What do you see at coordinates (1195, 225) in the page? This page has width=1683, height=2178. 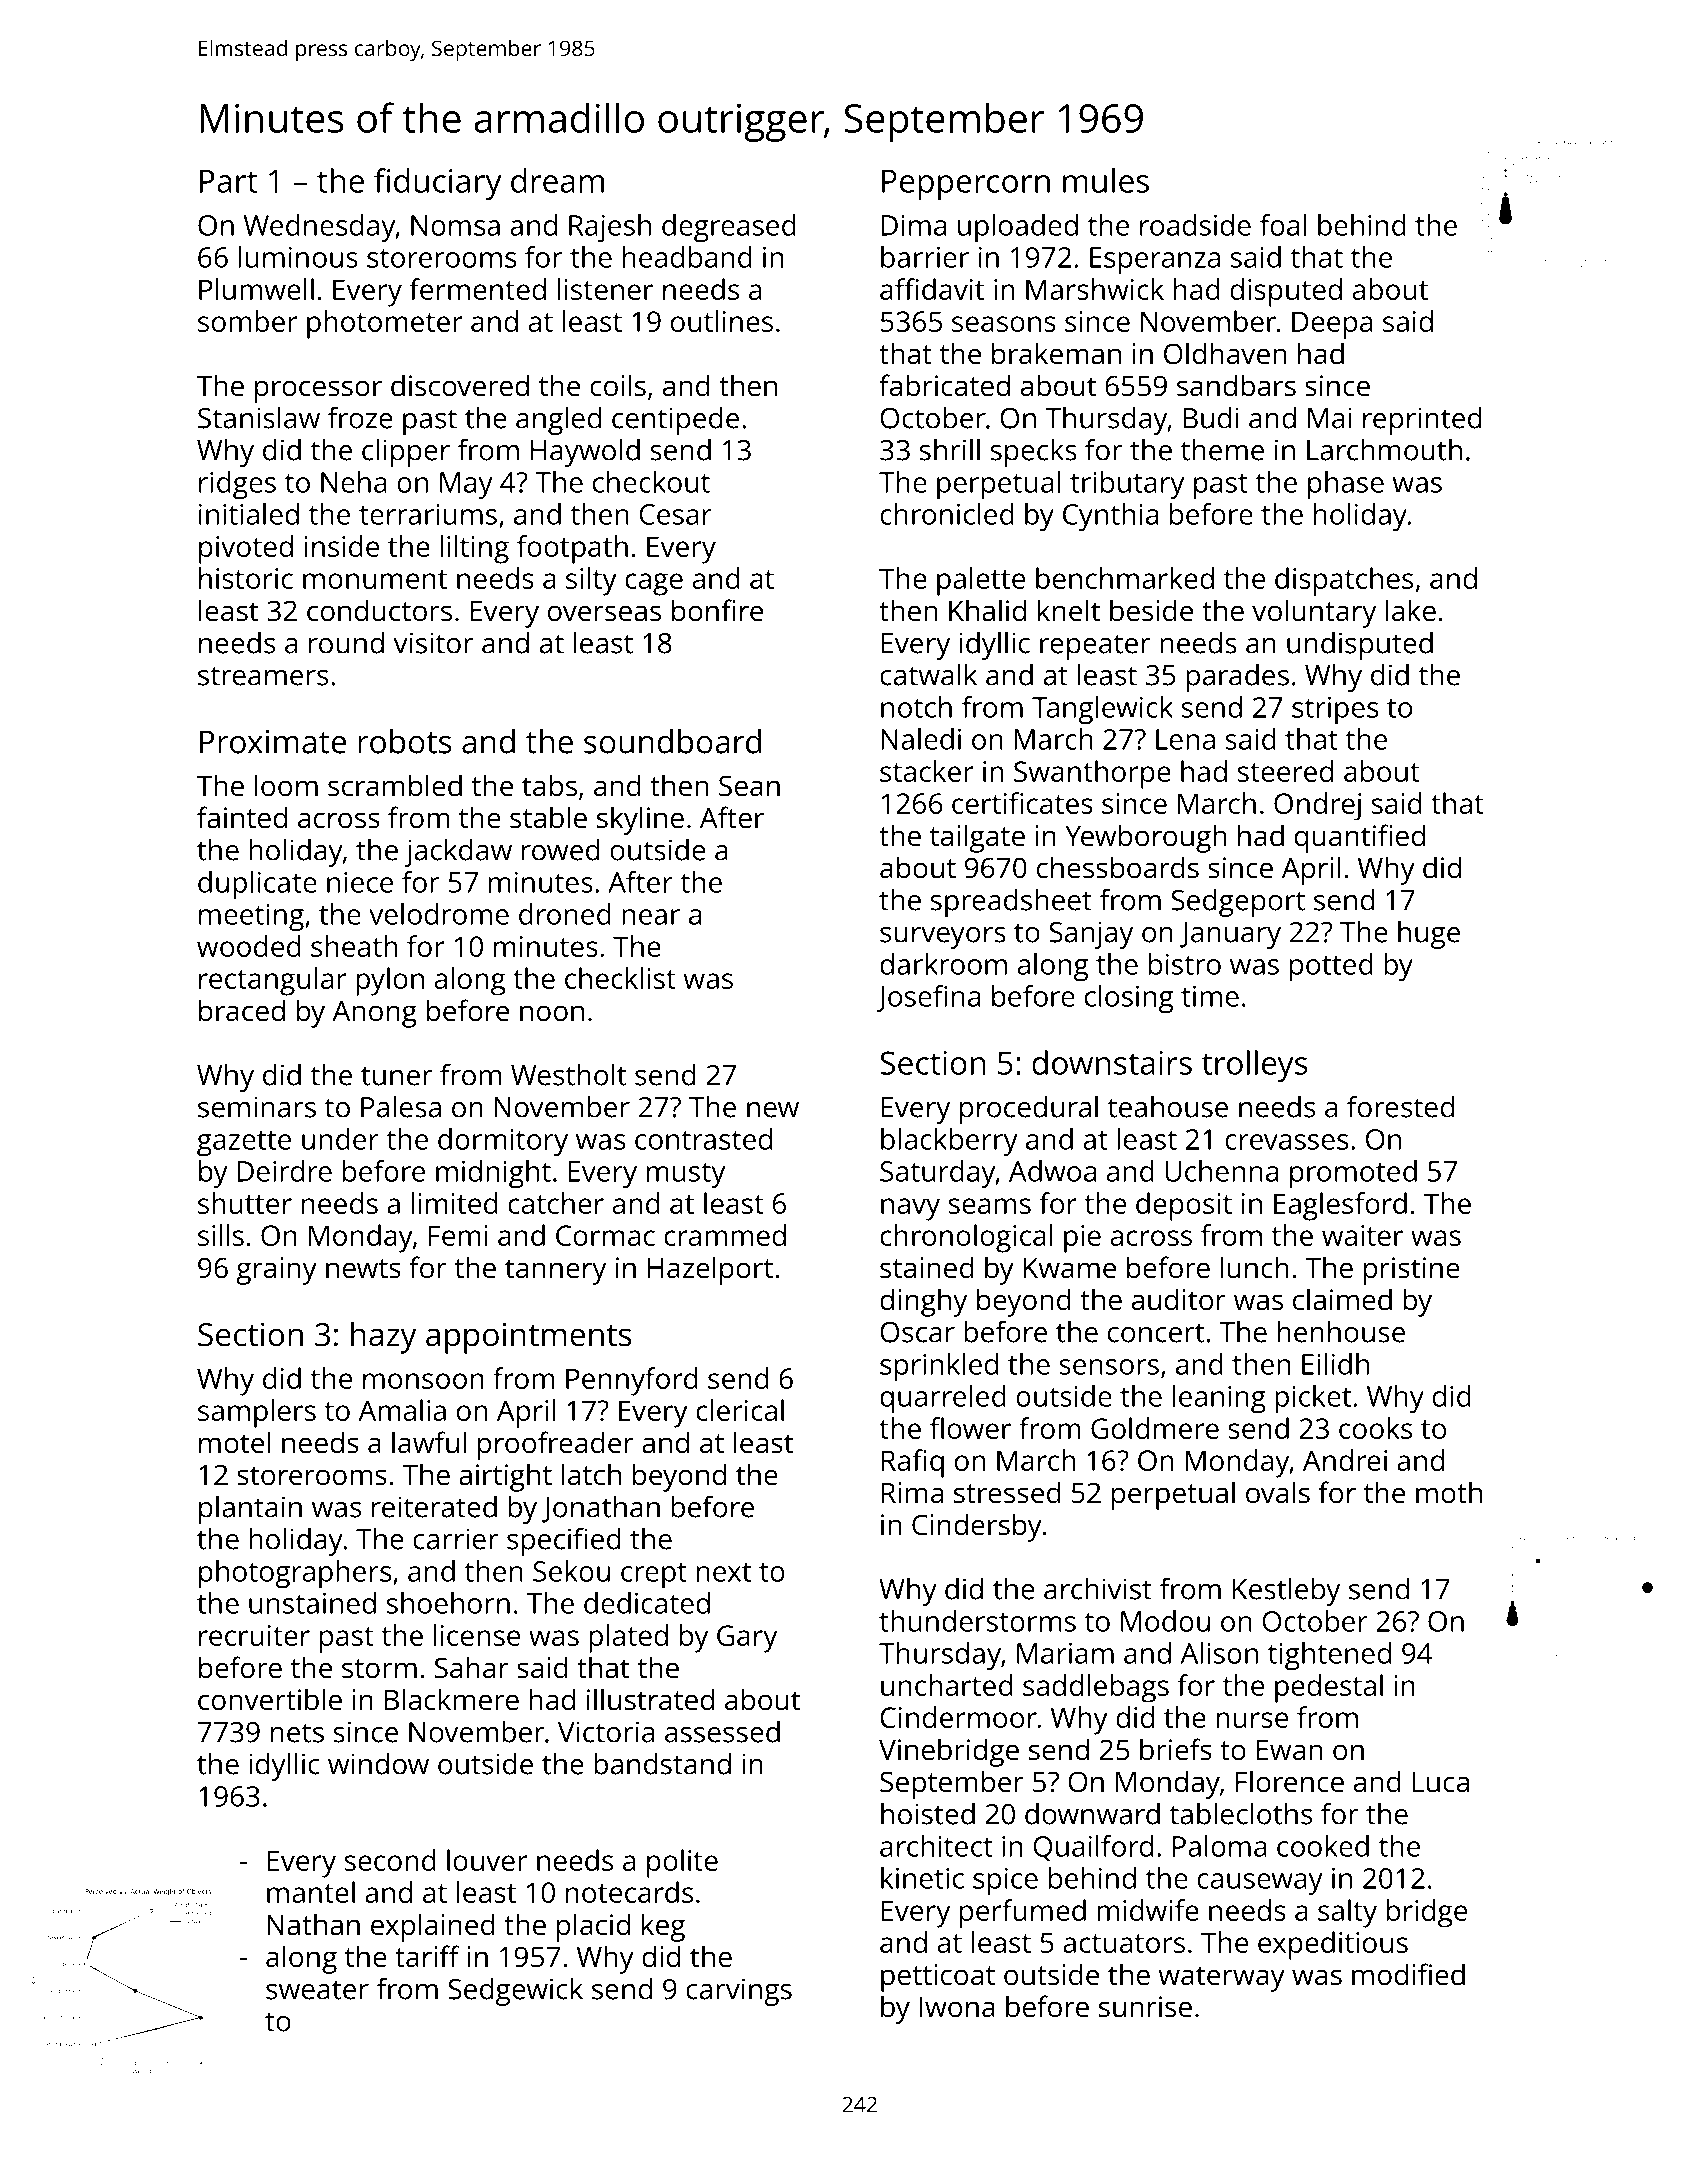 I see `roadside` at bounding box center [1195, 225].
